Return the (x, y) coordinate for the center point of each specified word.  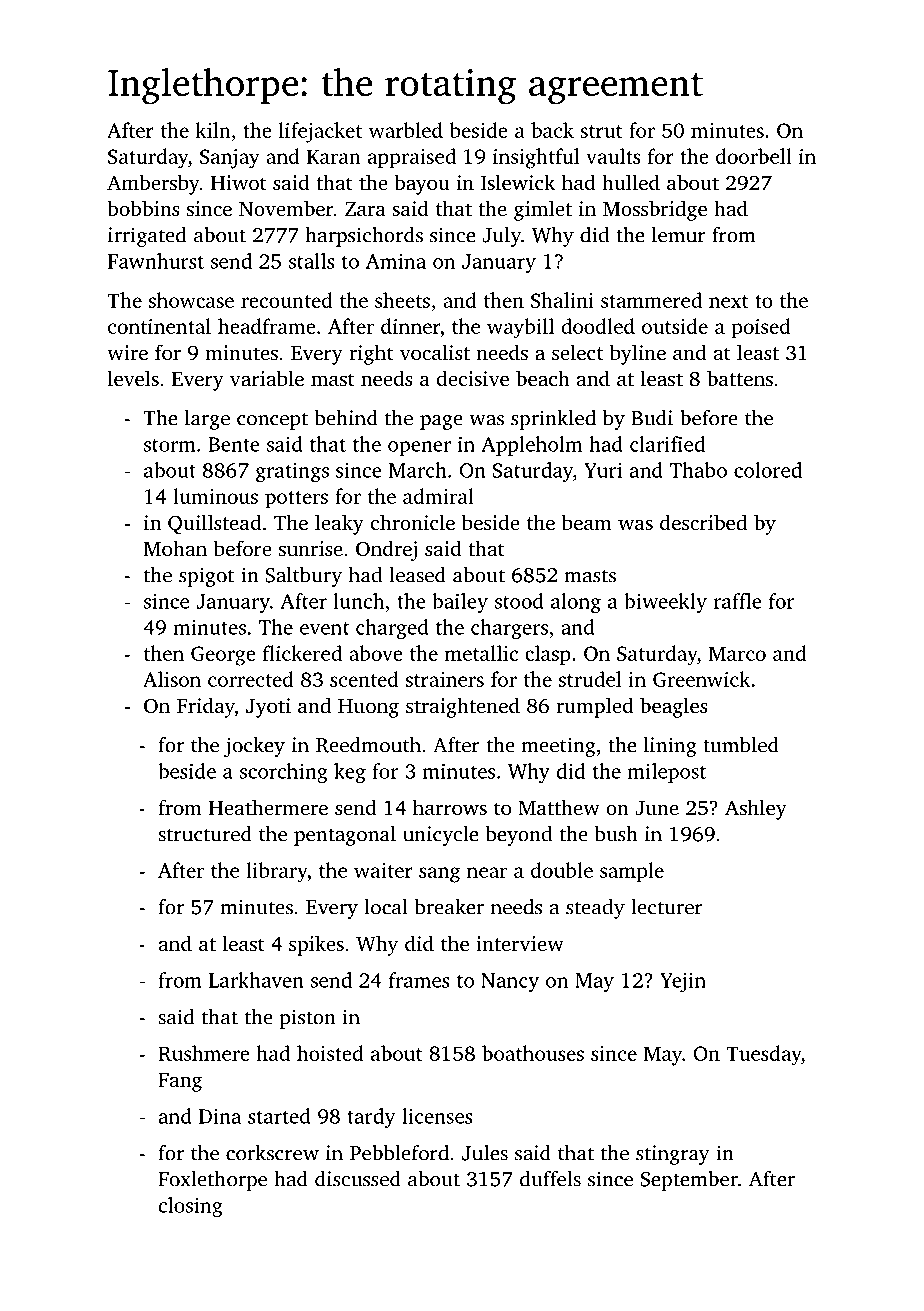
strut (601, 131)
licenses (437, 1116)
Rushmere (204, 1053)
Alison (172, 679)
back (552, 130)
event (325, 628)
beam (587, 522)
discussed (358, 1179)
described (703, 522)
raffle (738, 601)
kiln (213, 130)
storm (170, 445)
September (689, 1181)
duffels (550, 1179)
